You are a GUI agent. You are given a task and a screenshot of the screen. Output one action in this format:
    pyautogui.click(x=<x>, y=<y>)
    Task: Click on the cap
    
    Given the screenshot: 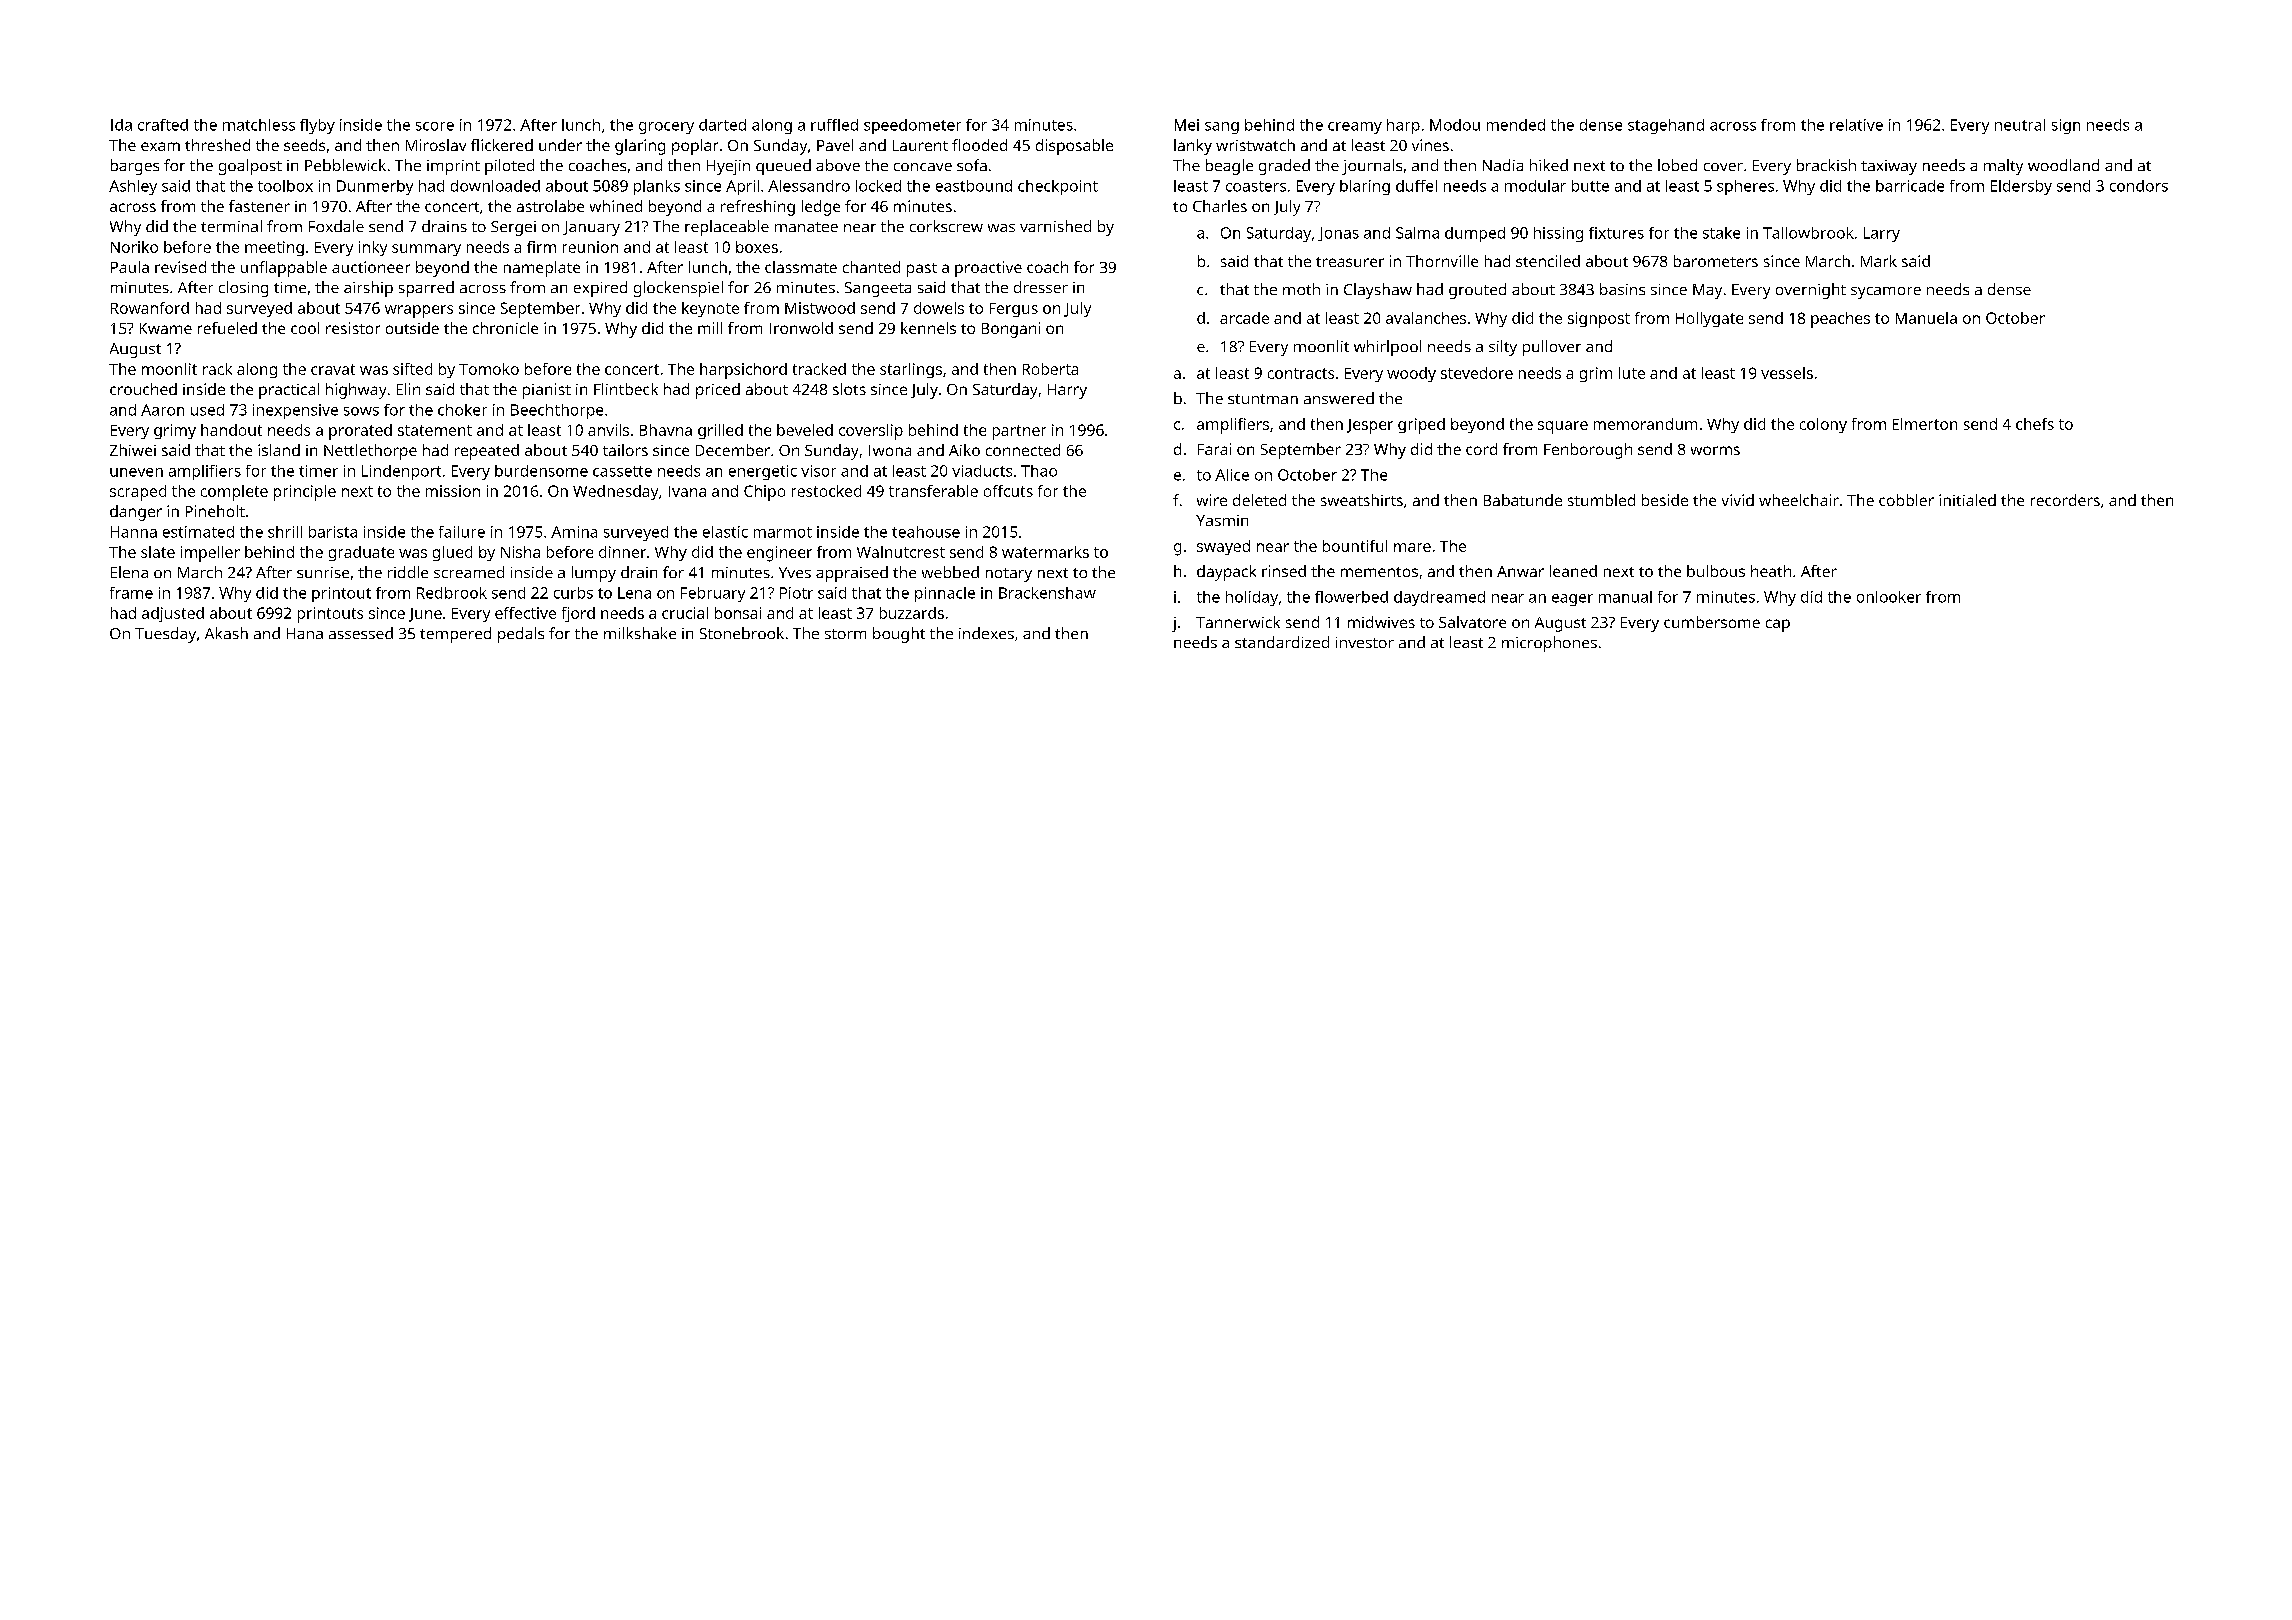 What is the action you would take?
    pyautogui.click(x=1778, y=625)
